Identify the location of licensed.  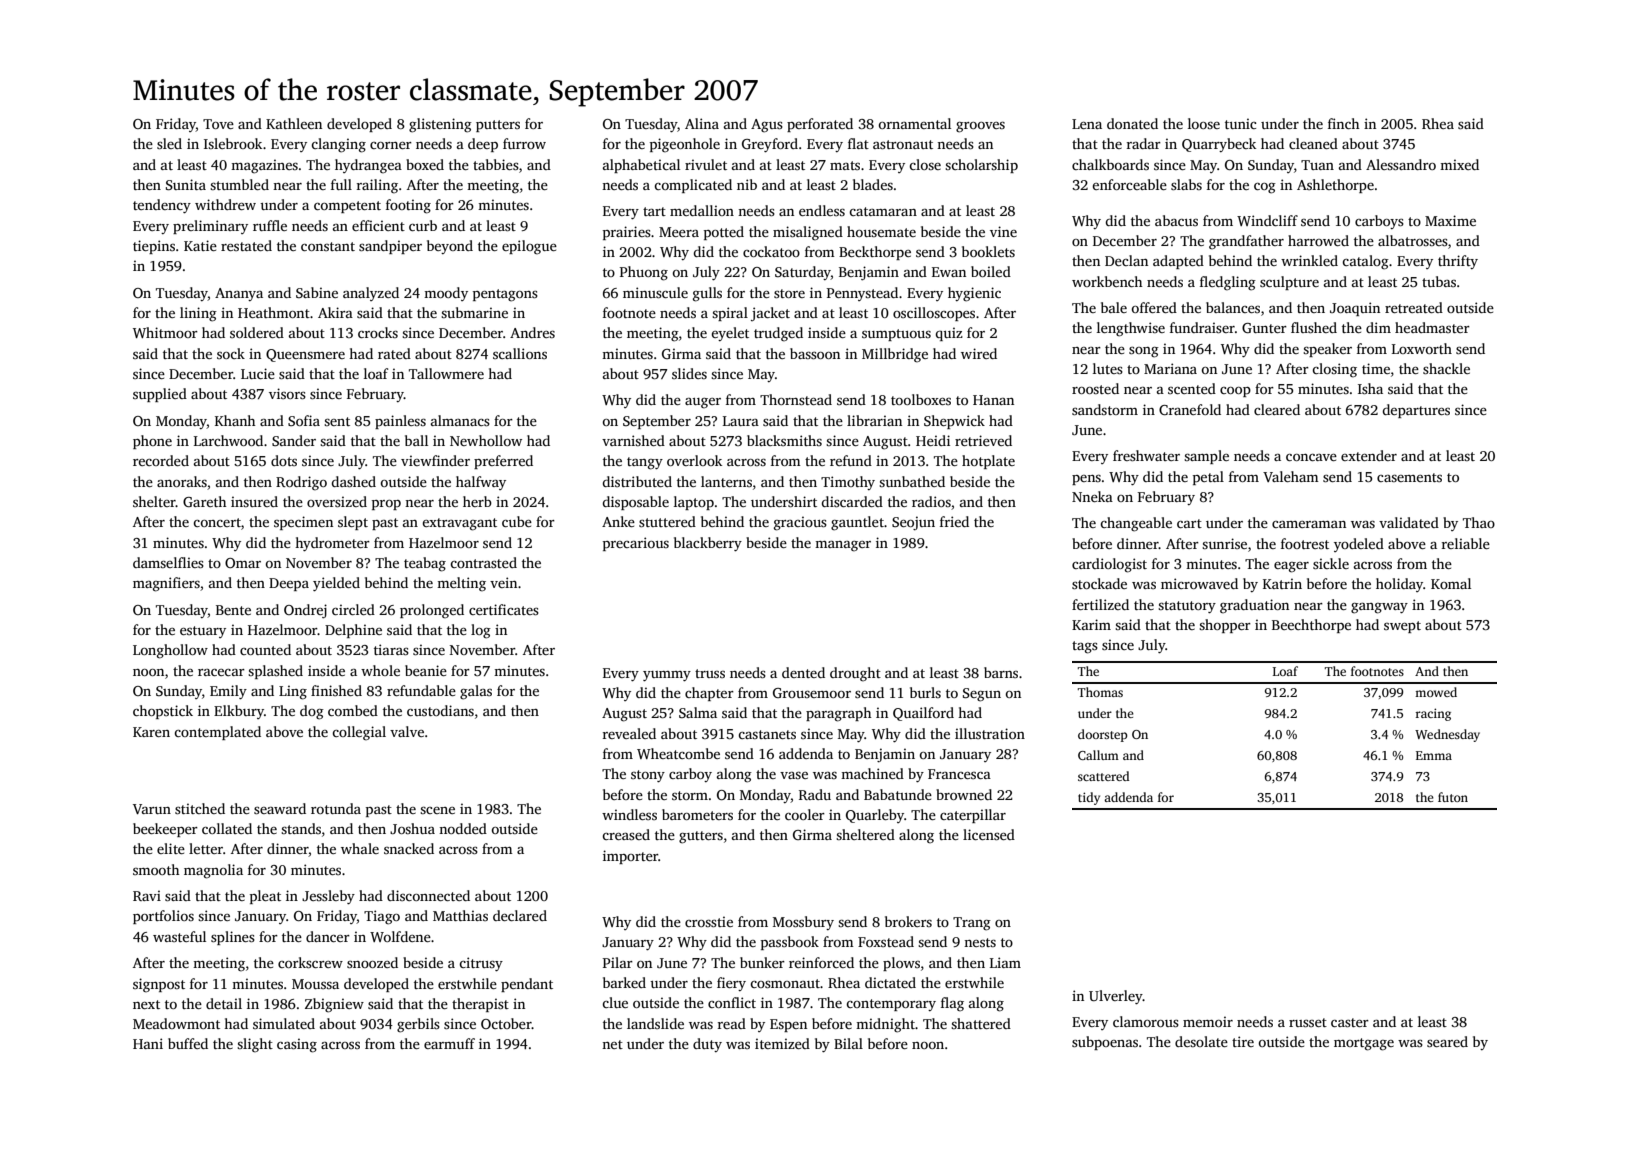
(989, 834).
